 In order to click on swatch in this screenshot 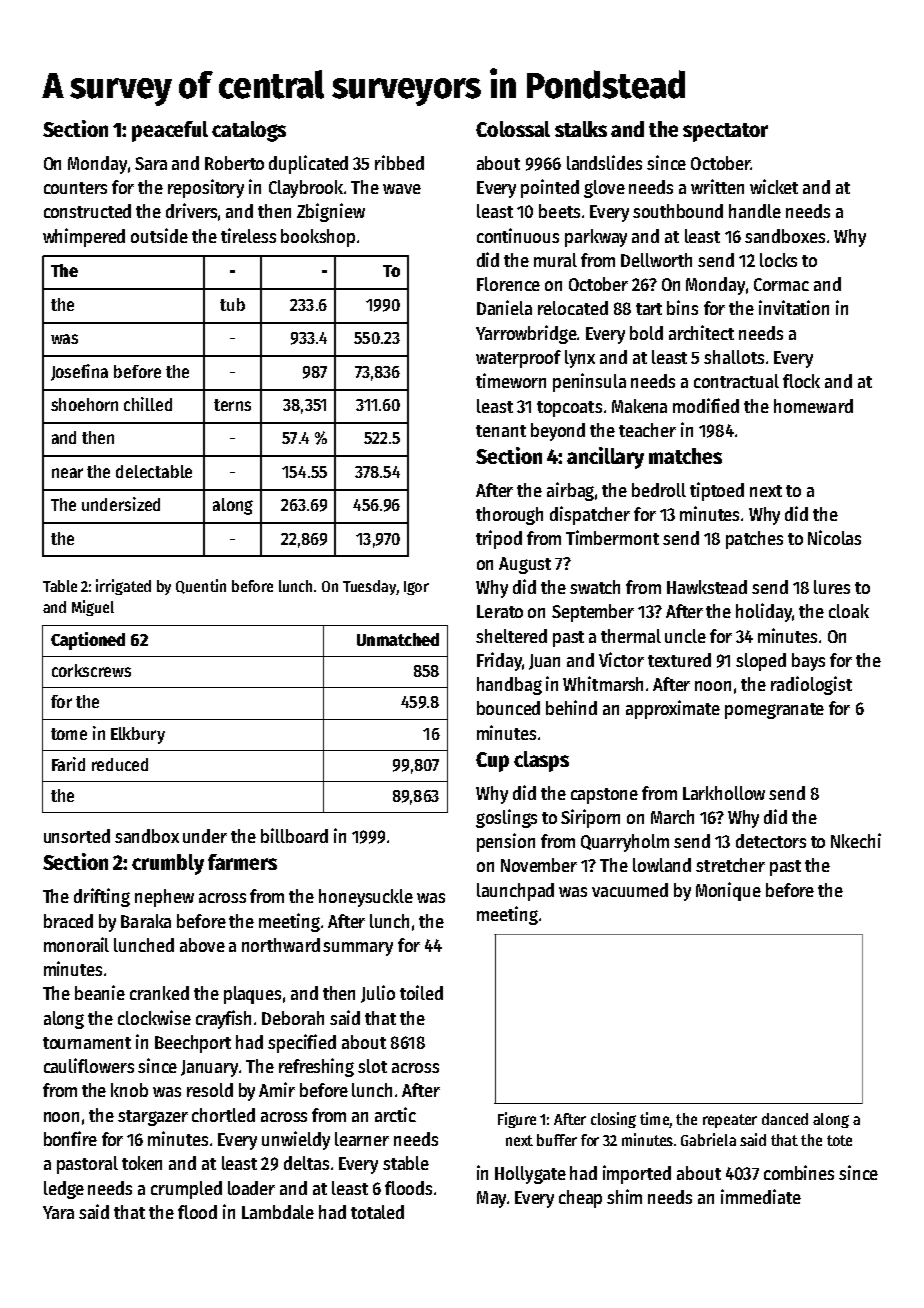, I will do `click(595, 587)`.
